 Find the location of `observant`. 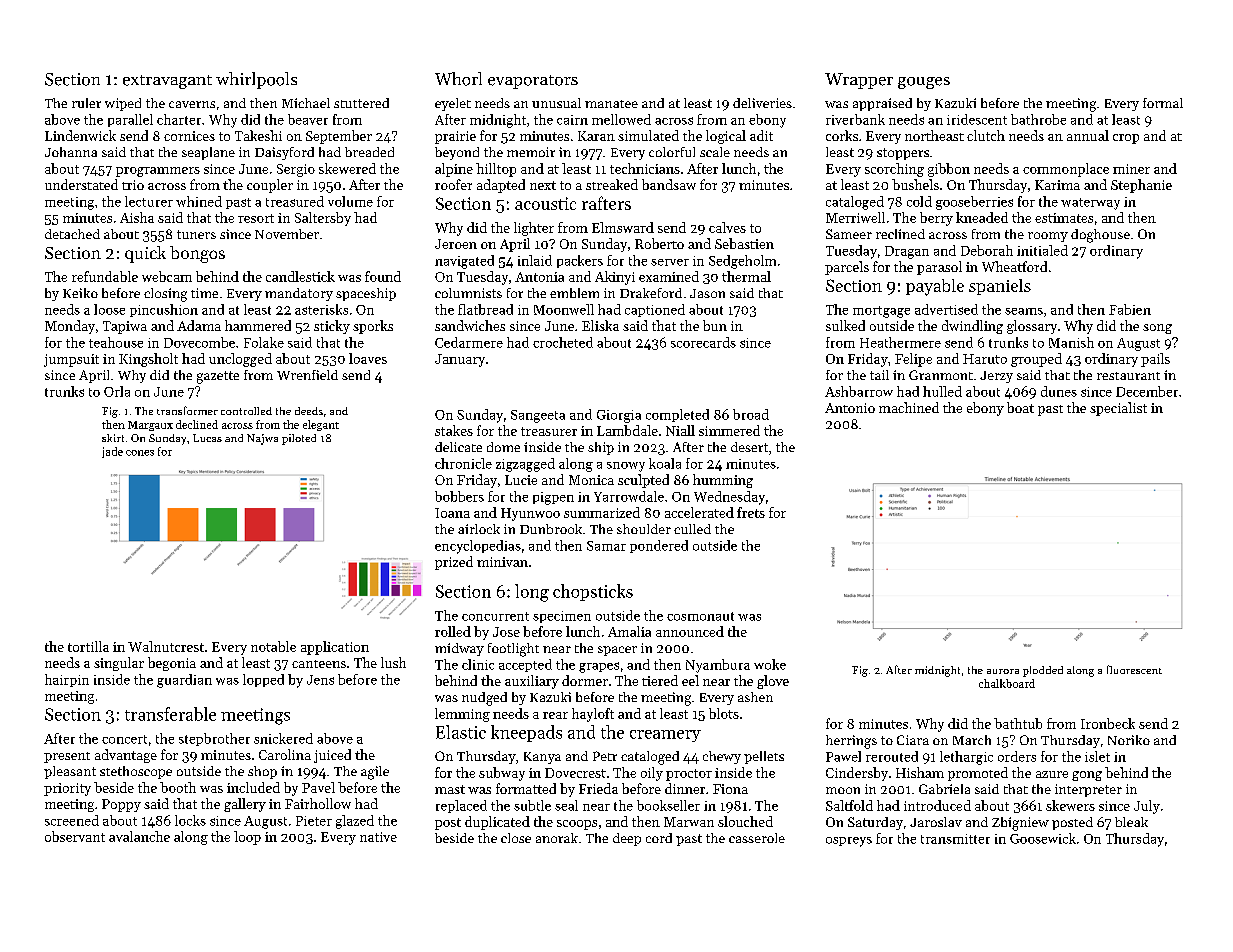

observant is located at coordinates (75, 836).
